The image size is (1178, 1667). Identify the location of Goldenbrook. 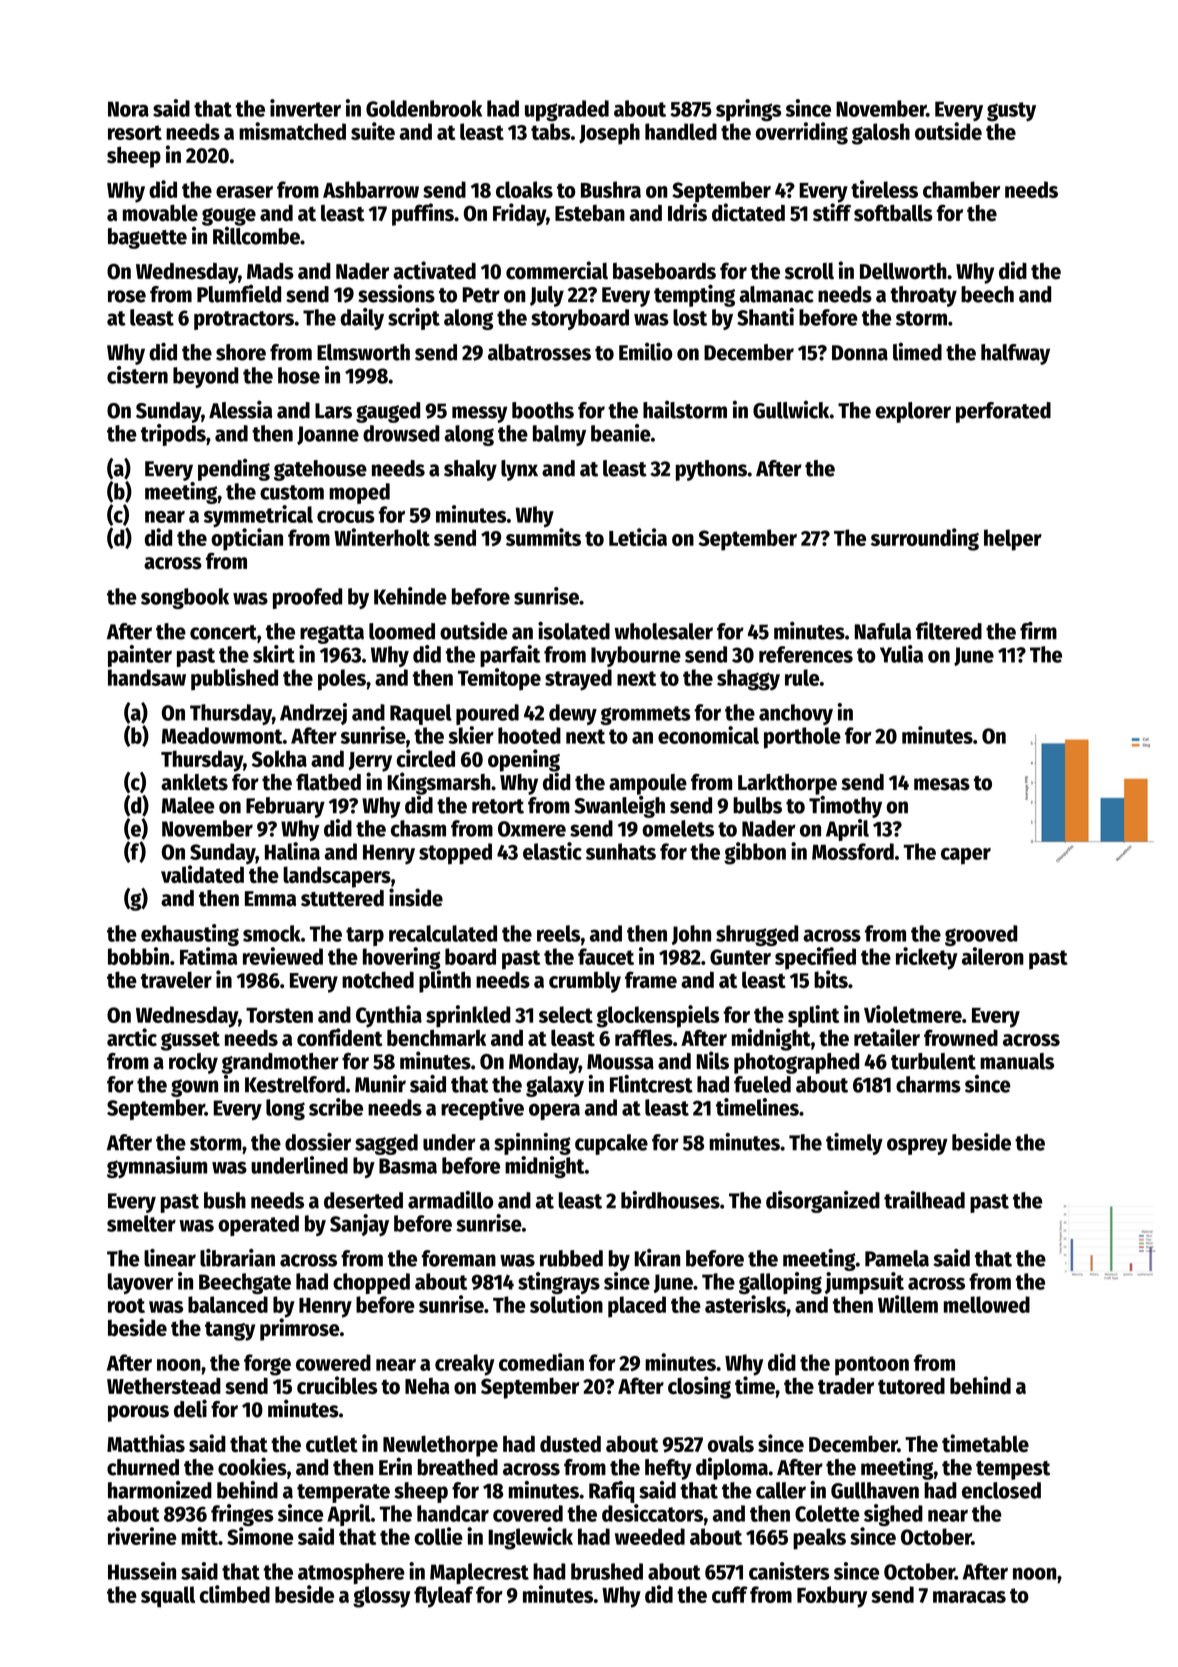
(424, 108).
